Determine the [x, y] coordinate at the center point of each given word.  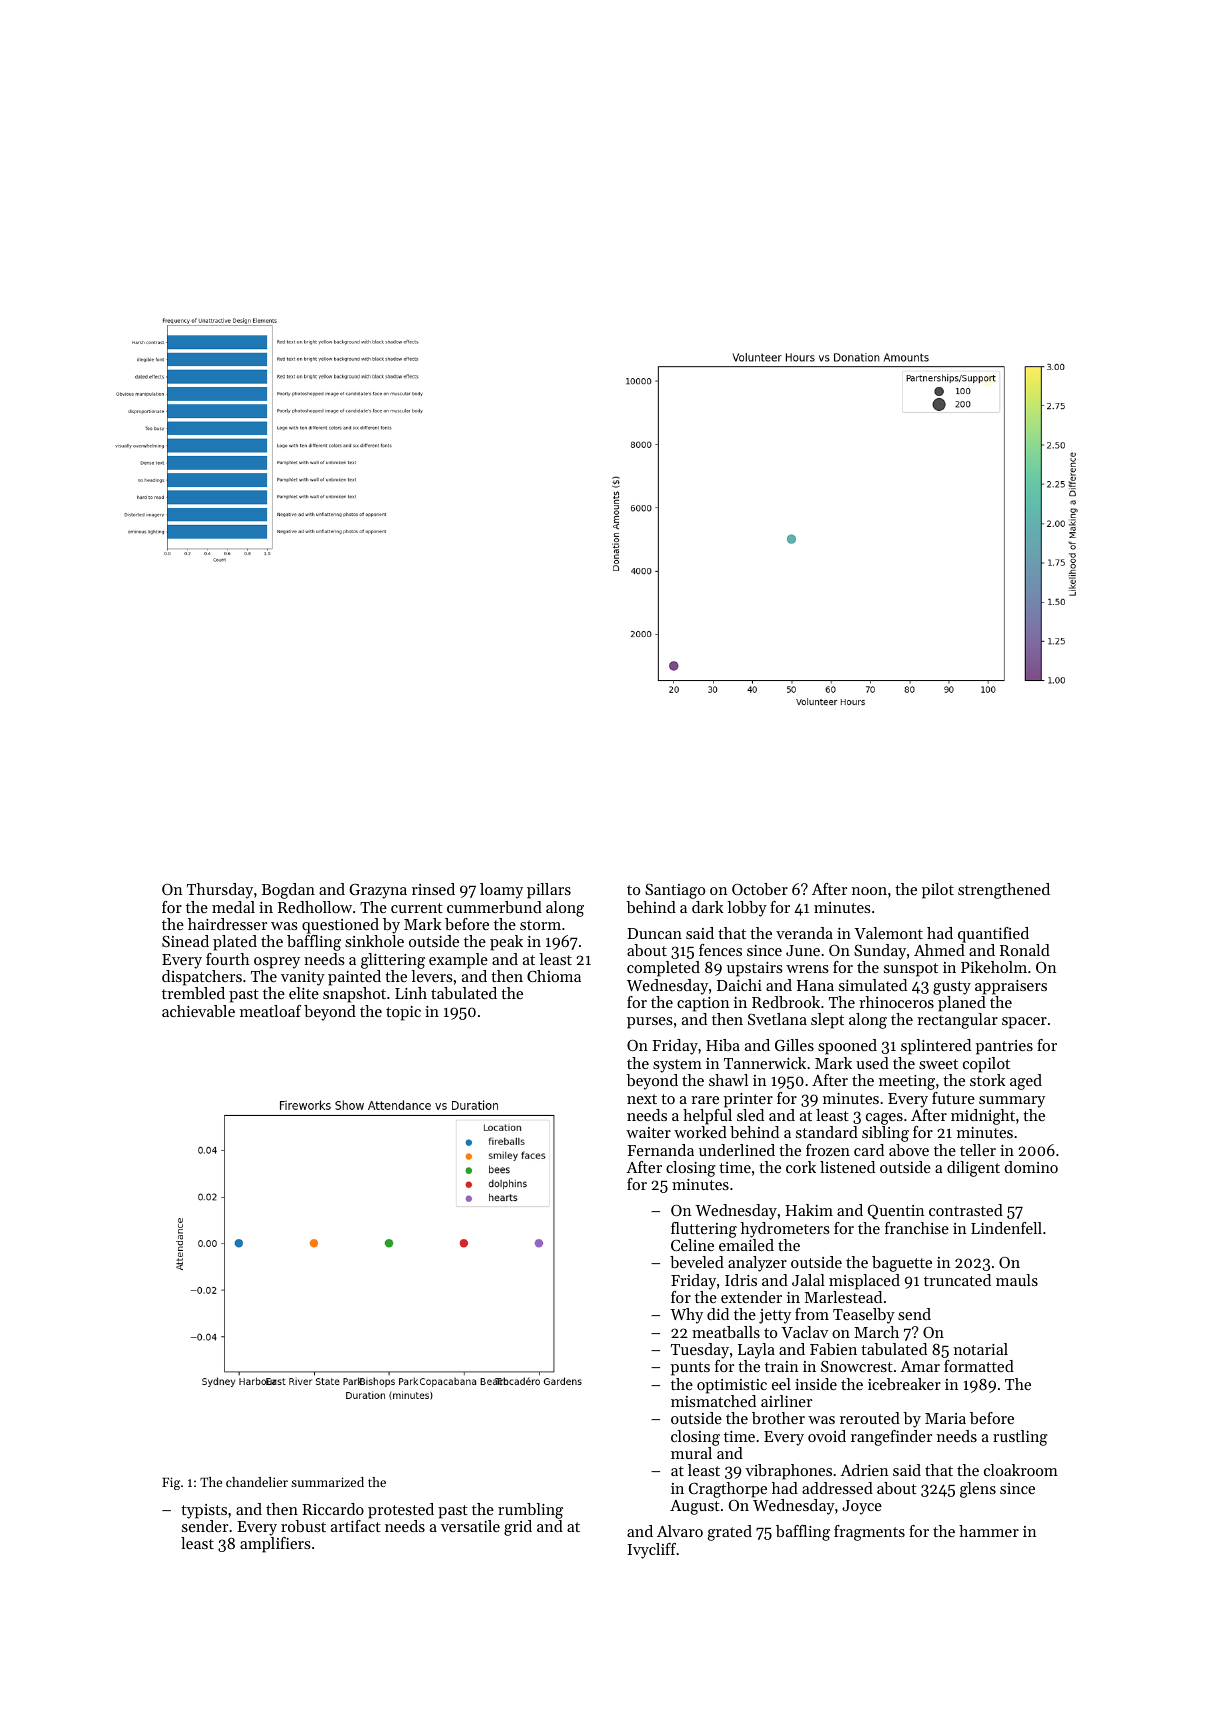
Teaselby [864, 1316]
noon [869, 891]
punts [690, 1369]
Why [686, 1316]
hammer [989, 1531]
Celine [692, 1245]
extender [751, 1297]
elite [304, 993]
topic [403, 1013]
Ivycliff [652, 1551]
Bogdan [288, 891]
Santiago [675, 891]
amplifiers [275, 1545]
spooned [847, 1047]
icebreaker [904, 1384]
